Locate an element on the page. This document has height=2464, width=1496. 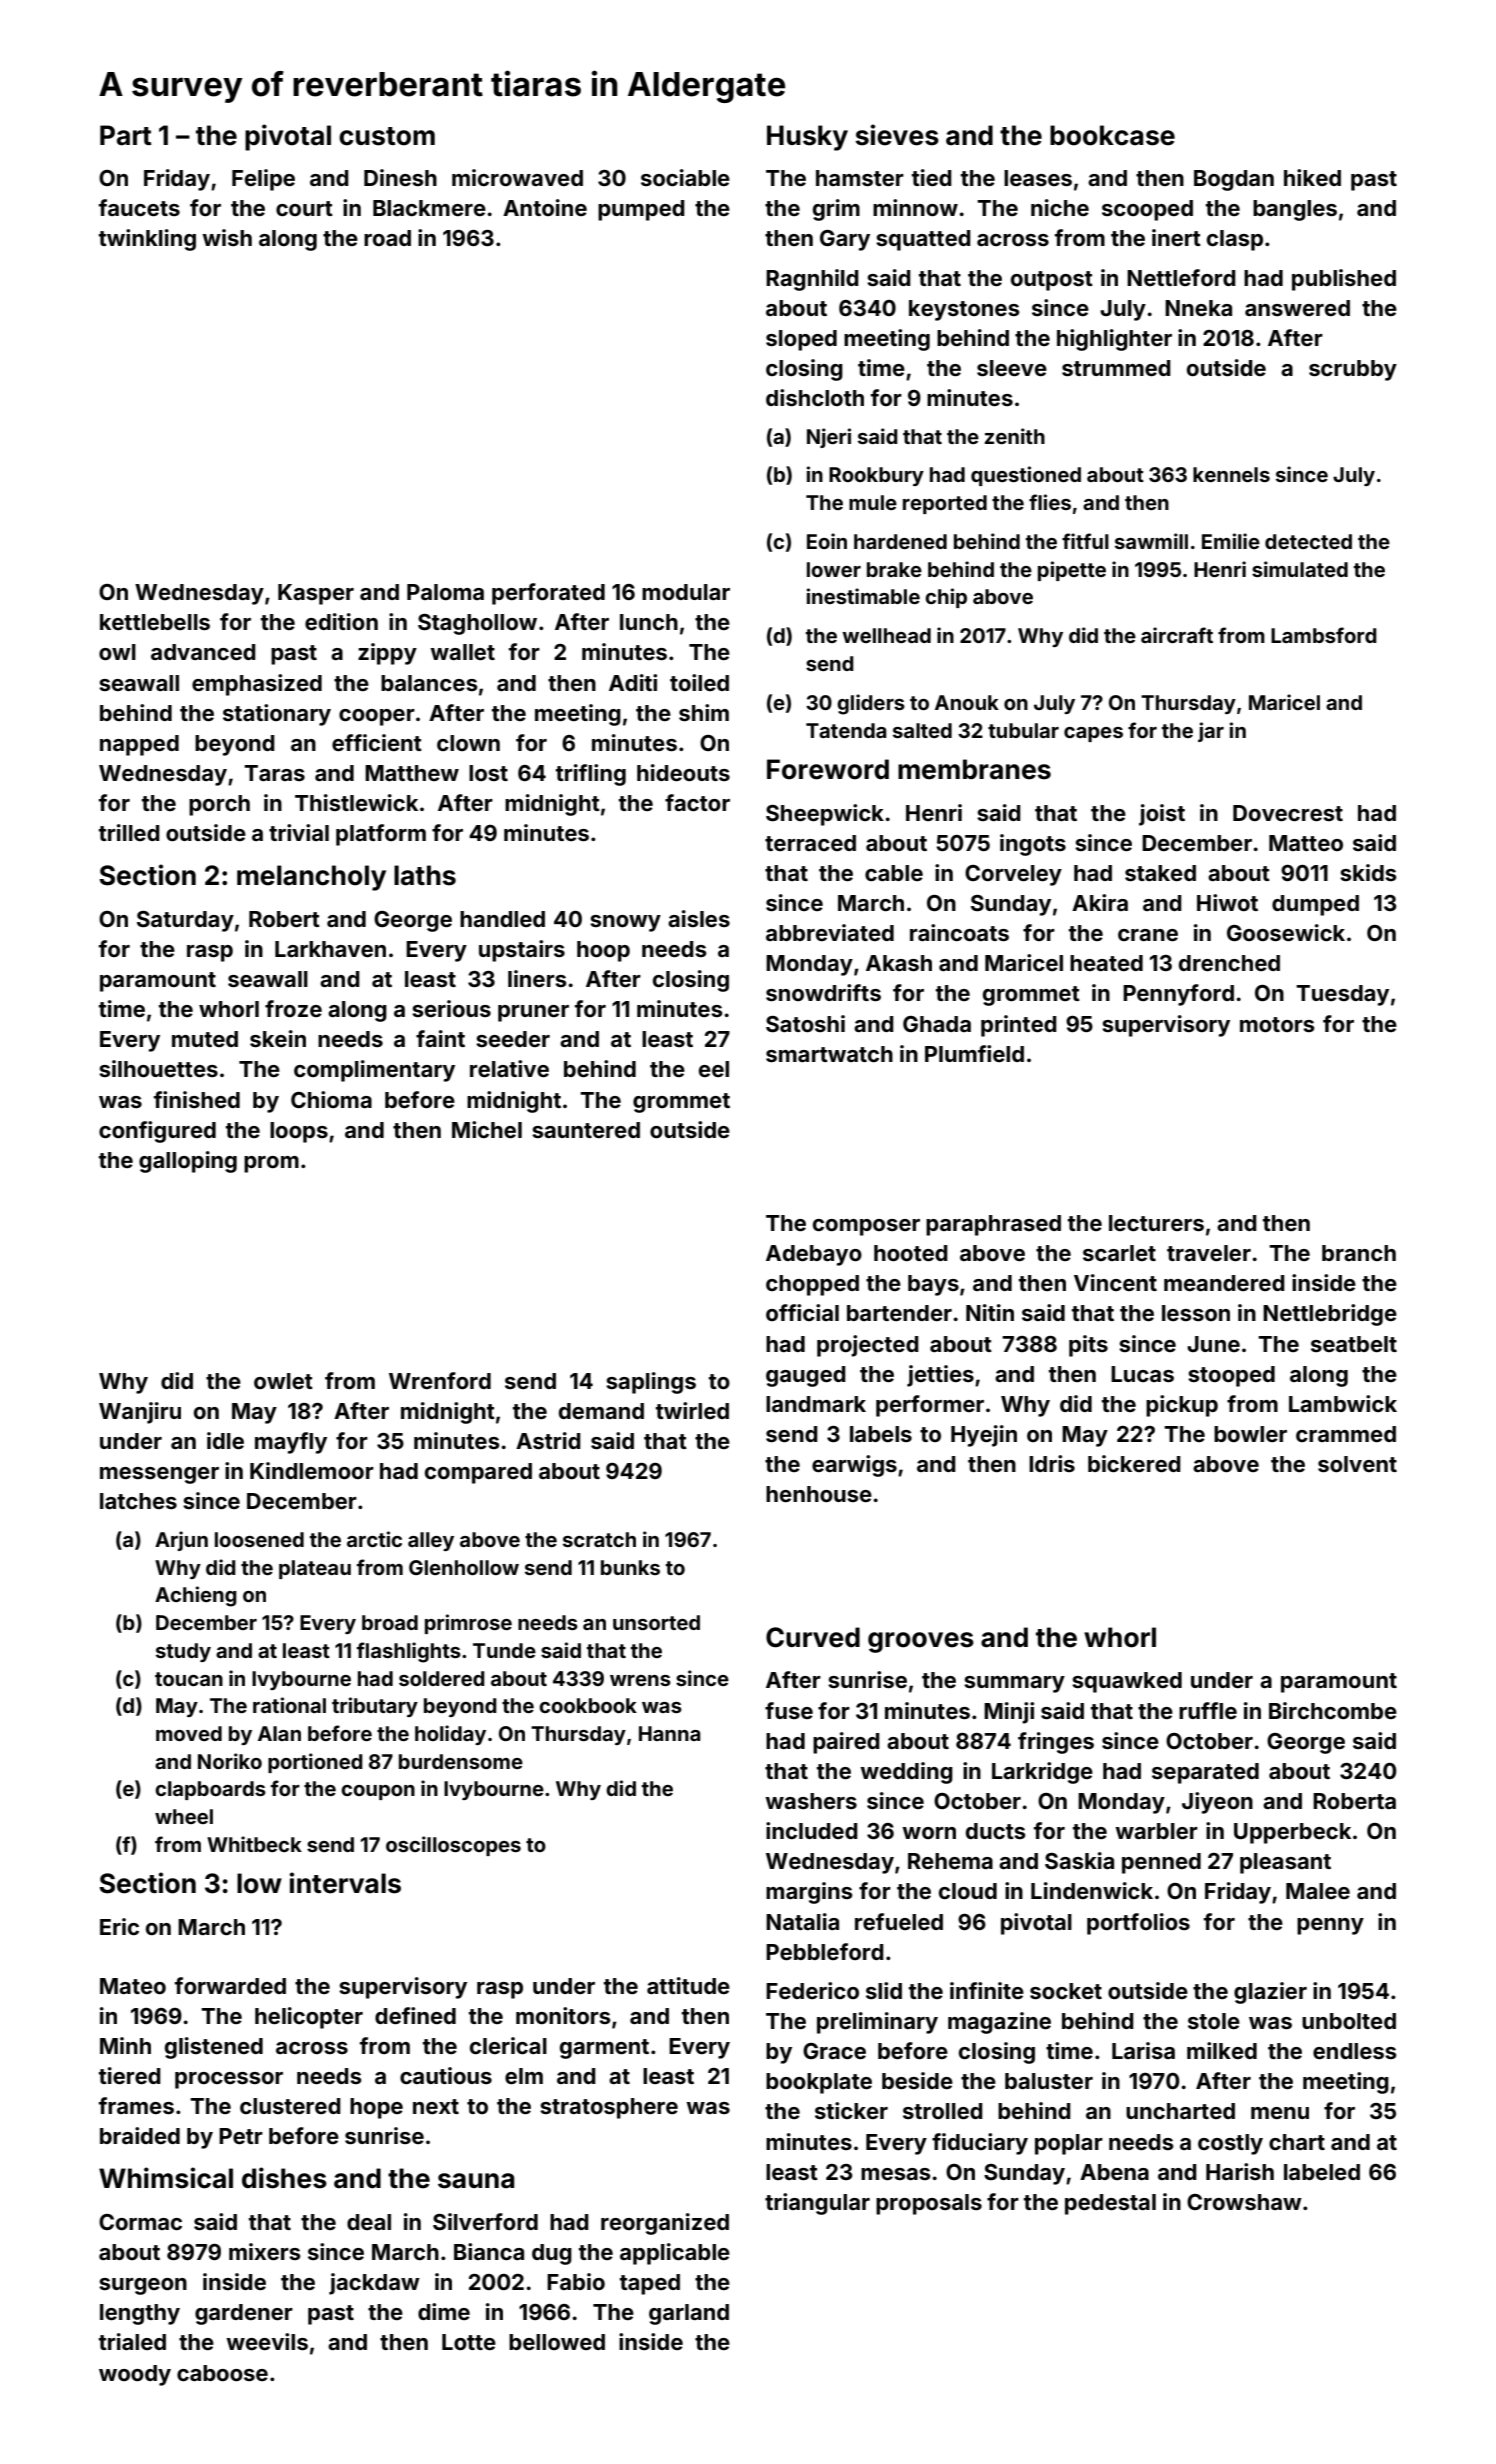
pruner is located at coordinates (533, 1013).
